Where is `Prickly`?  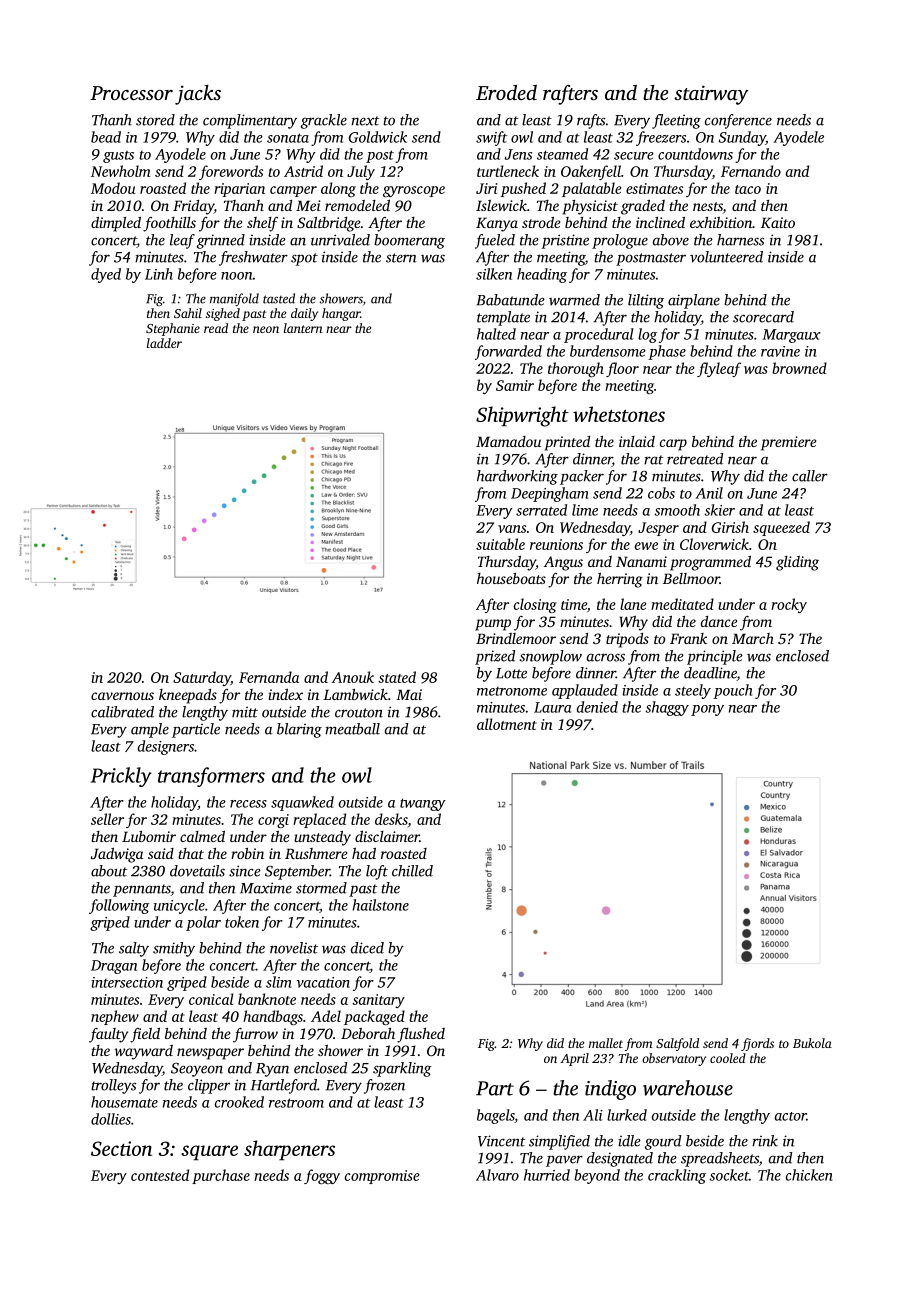
Prickly is located at coordinates (121, 777).
